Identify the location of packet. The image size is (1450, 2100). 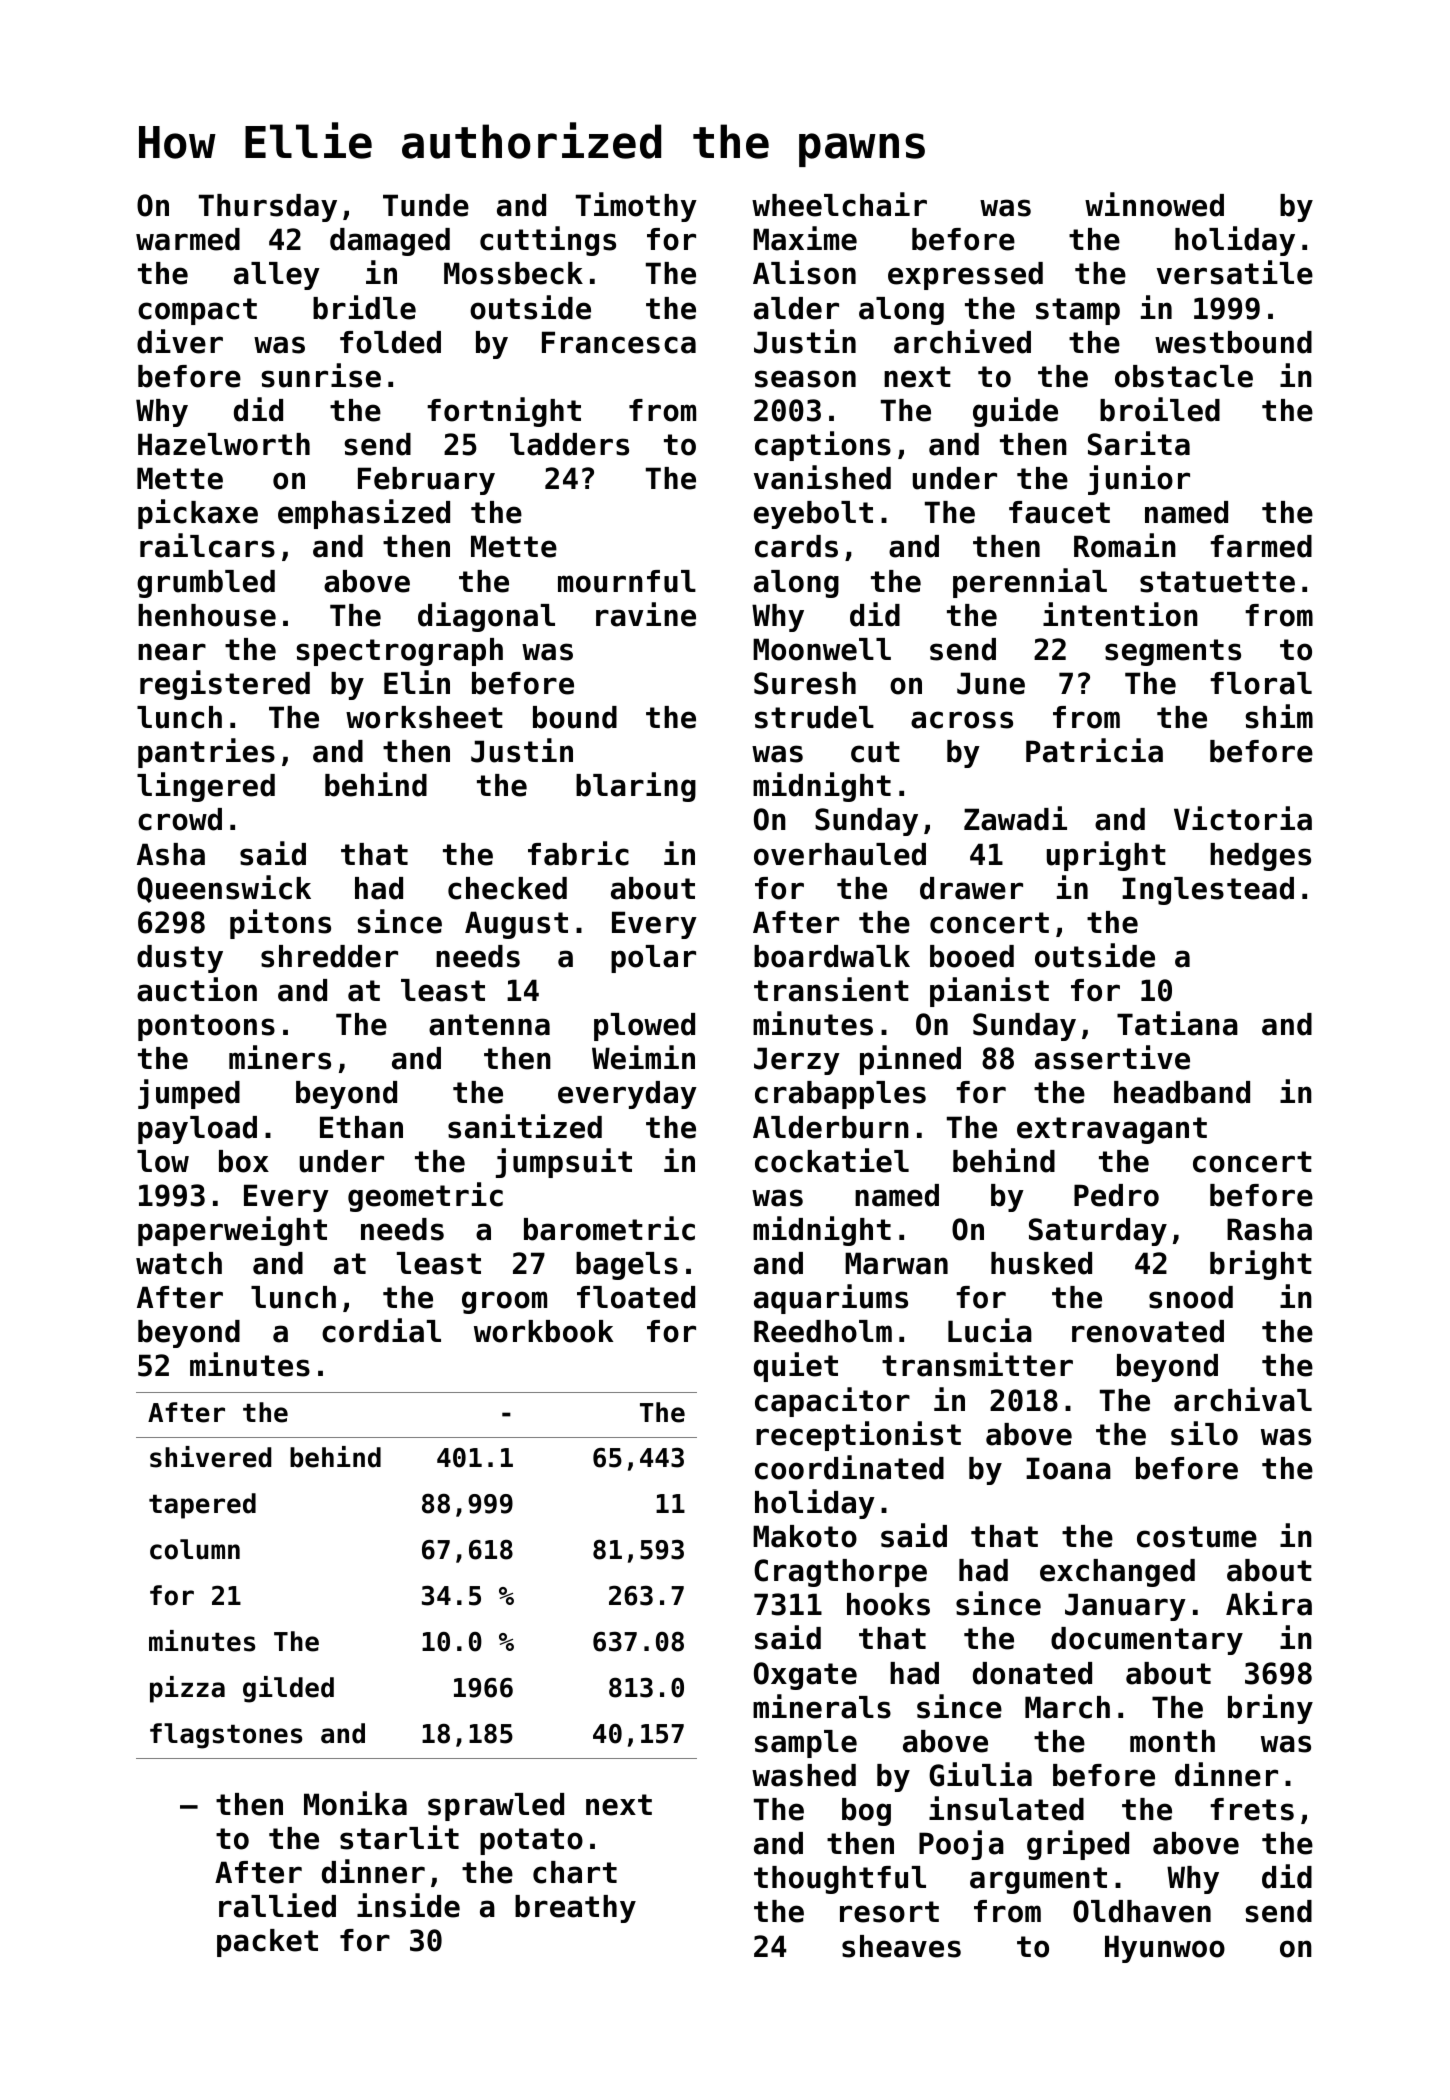
(267, 1943).
